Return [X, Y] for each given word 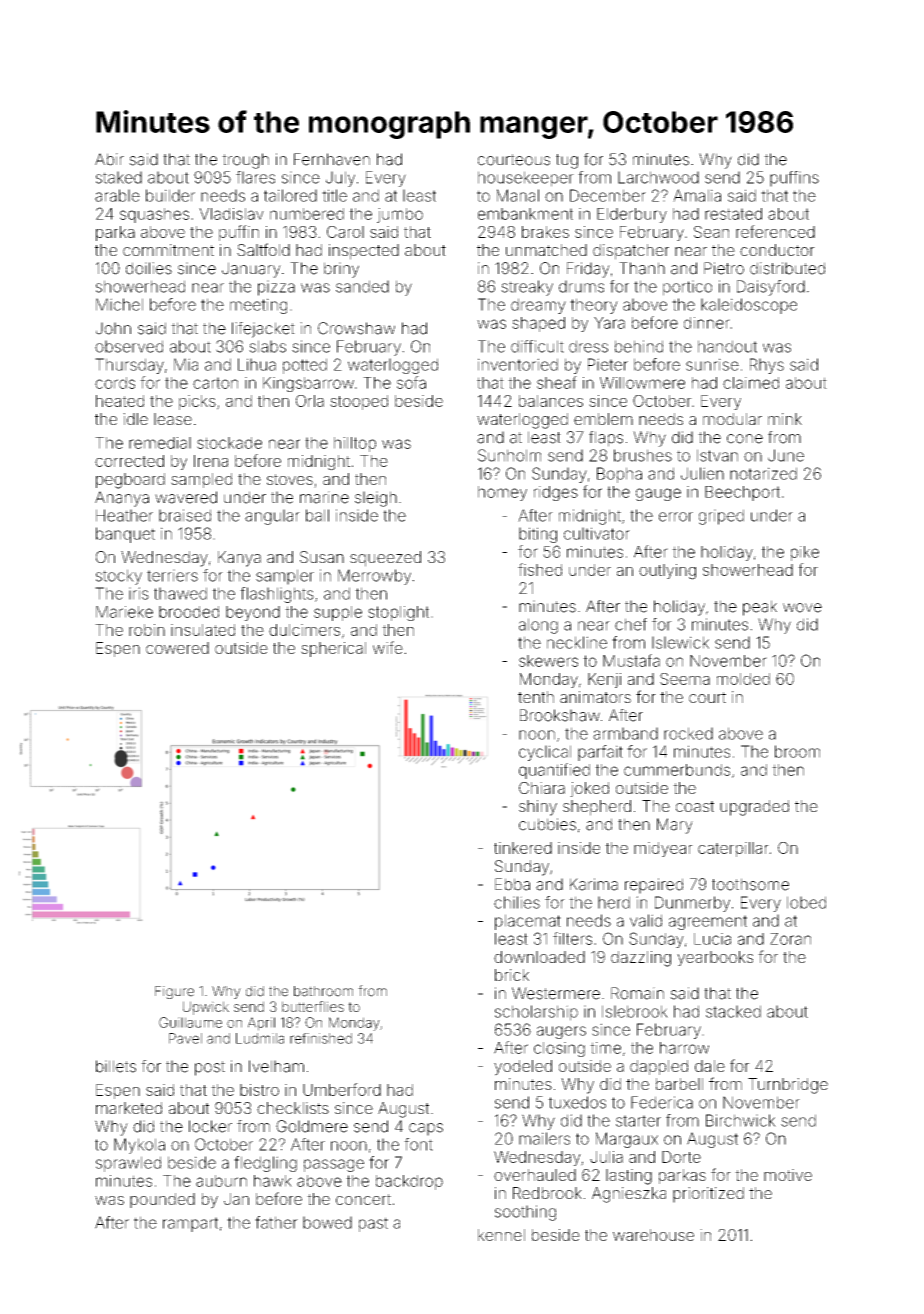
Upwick [206, 1008]
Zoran [790, 939]
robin [147, 630]
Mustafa [631, 660]
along [538, 626]
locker [210, 1126]
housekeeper [526, 179]
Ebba [512, 884]
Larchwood [658, 177]
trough [245, 161]
